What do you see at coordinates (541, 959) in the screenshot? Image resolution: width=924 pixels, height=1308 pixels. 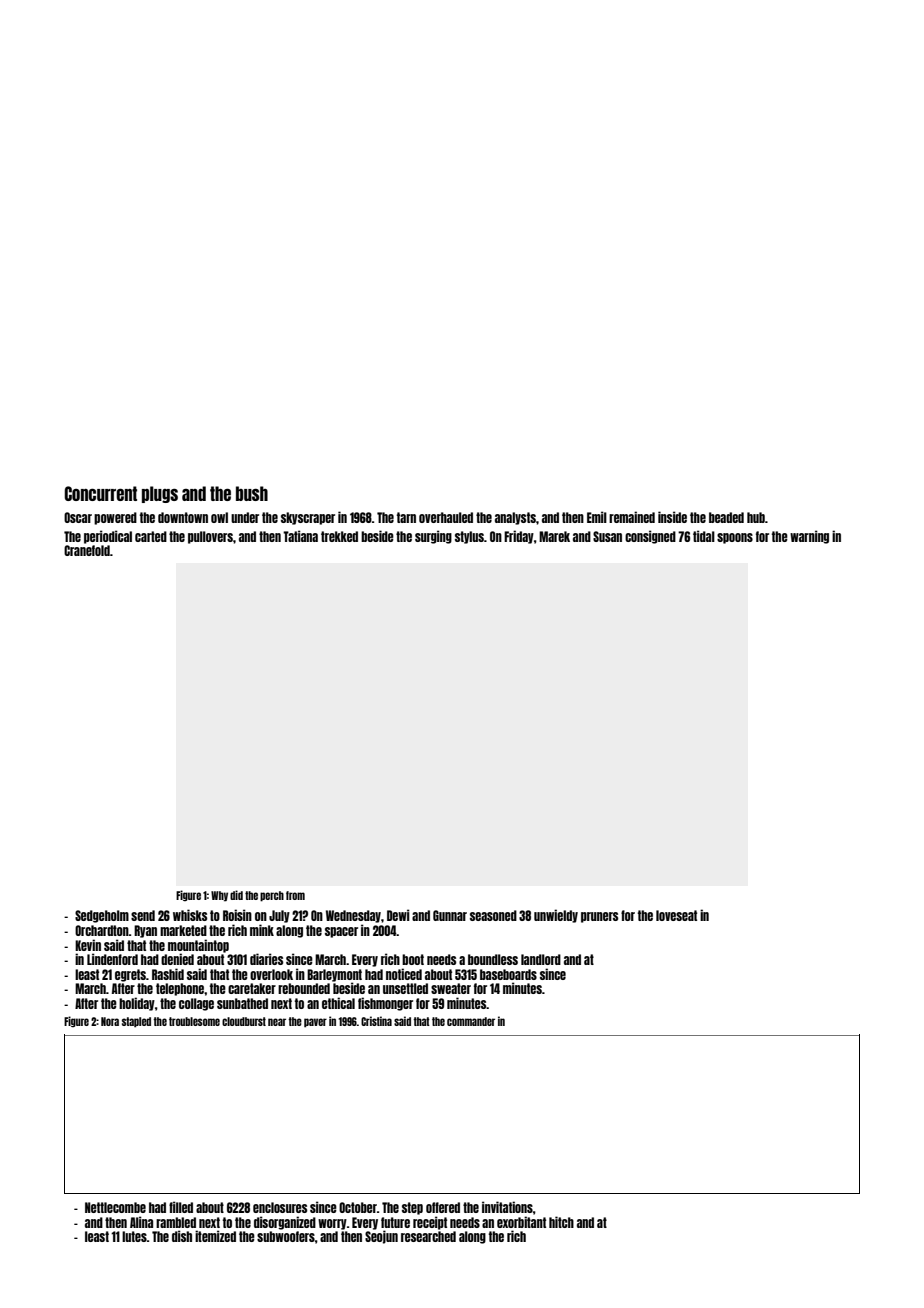 I see `landlord` at bounding box center [541, 959].
